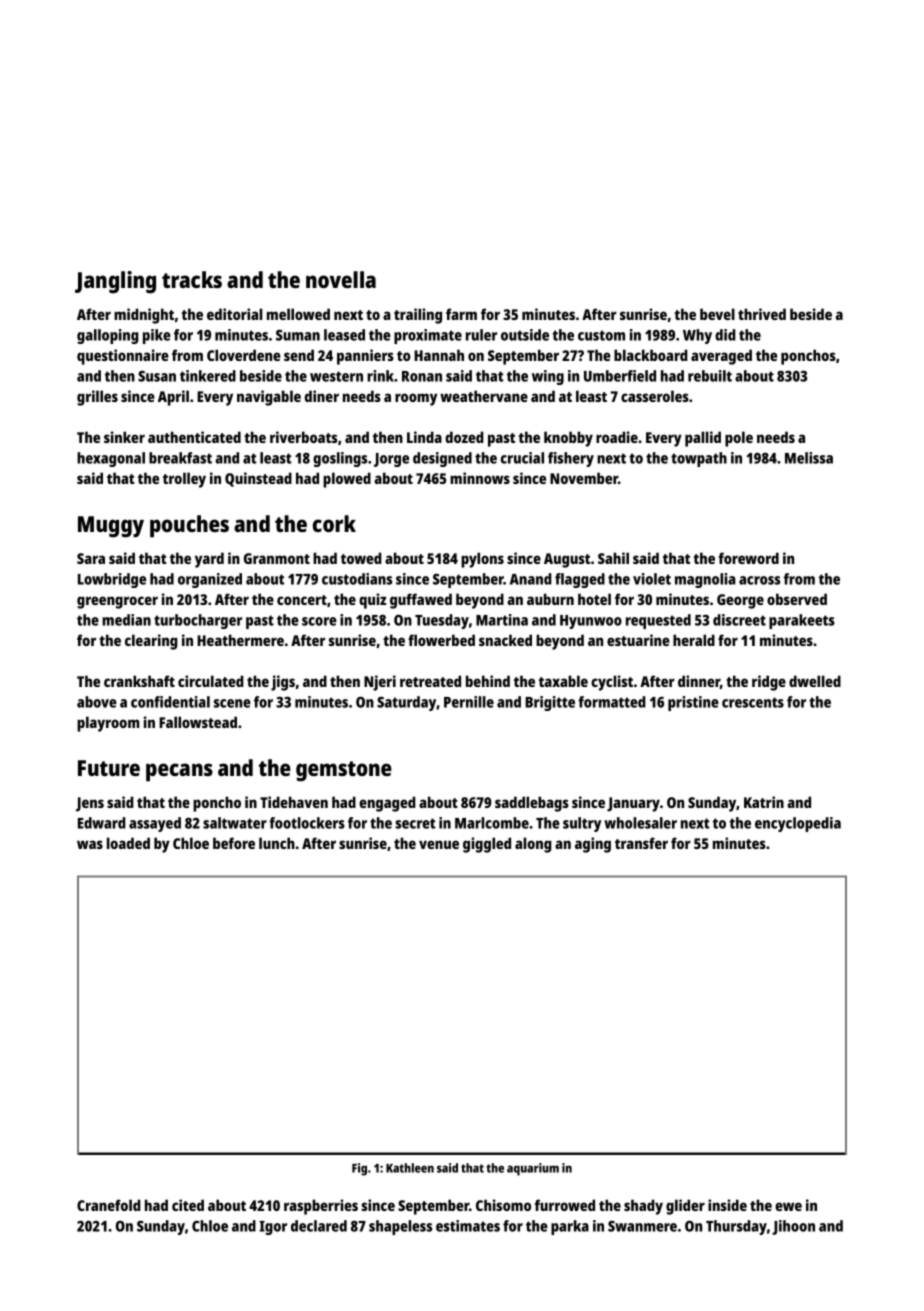 This screenshot has height=1311, width=924. Describe the element at coordinates (802, 621) in the screenshot. I see `parakeets` at that location.
